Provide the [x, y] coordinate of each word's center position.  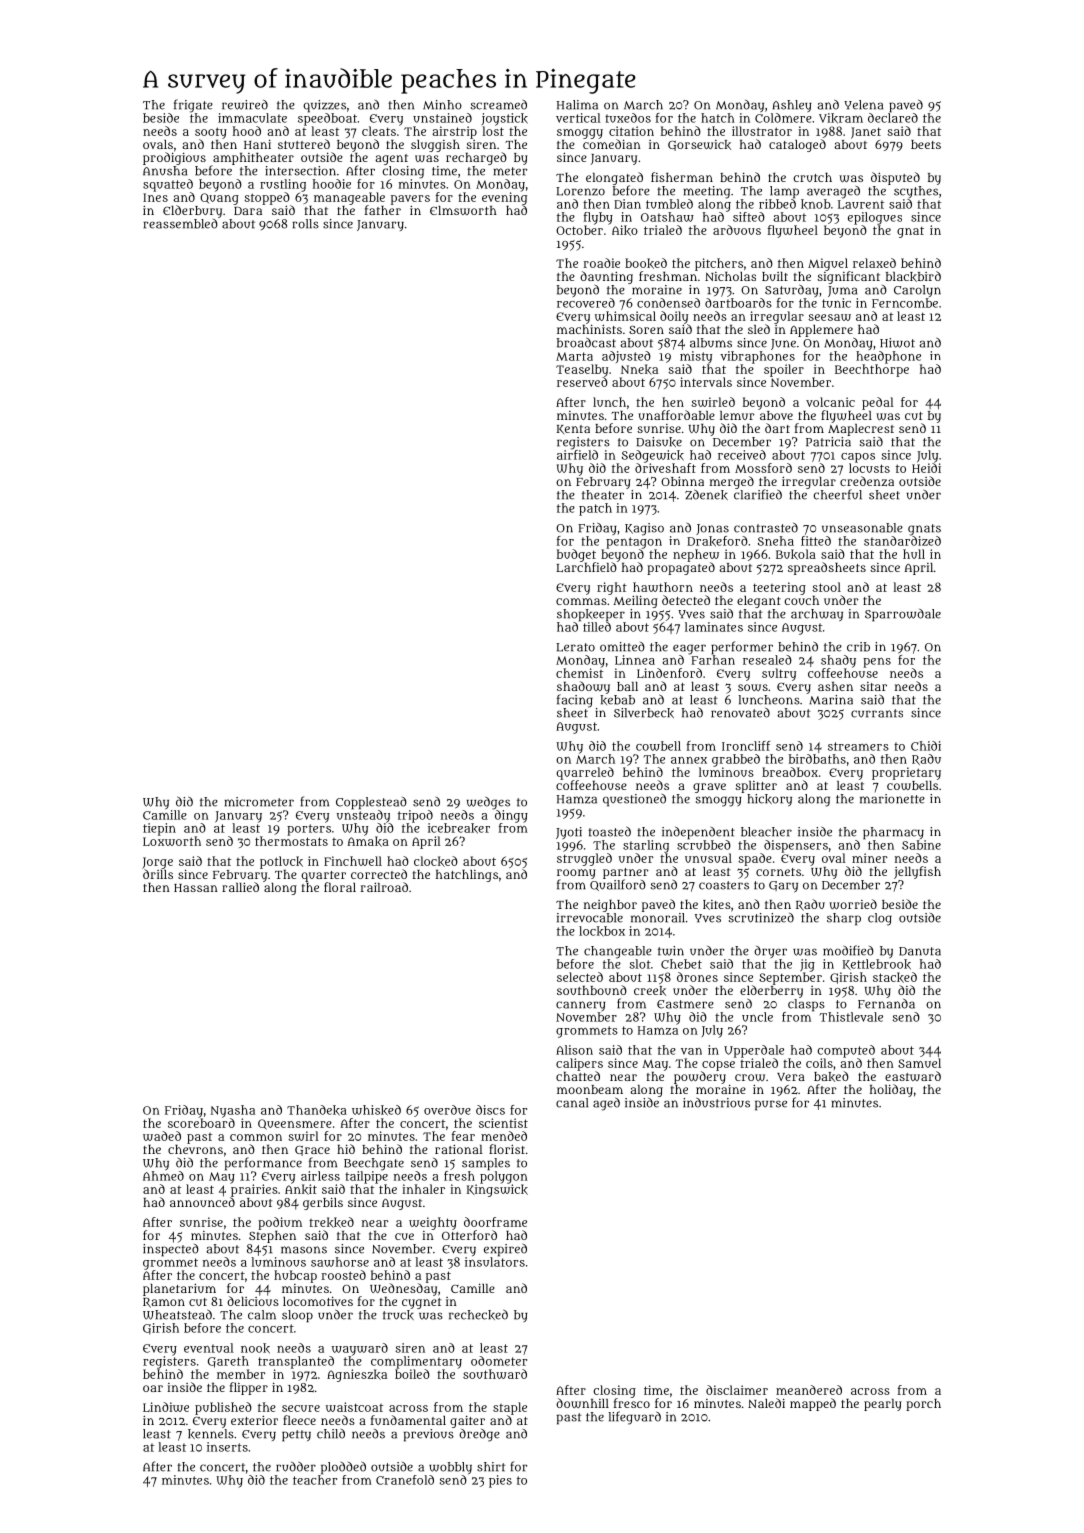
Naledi [766, 1403]
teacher [315, 1480]
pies [500, 1481]
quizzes [324, 106]
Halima [577, 105]
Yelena [863, 105]
